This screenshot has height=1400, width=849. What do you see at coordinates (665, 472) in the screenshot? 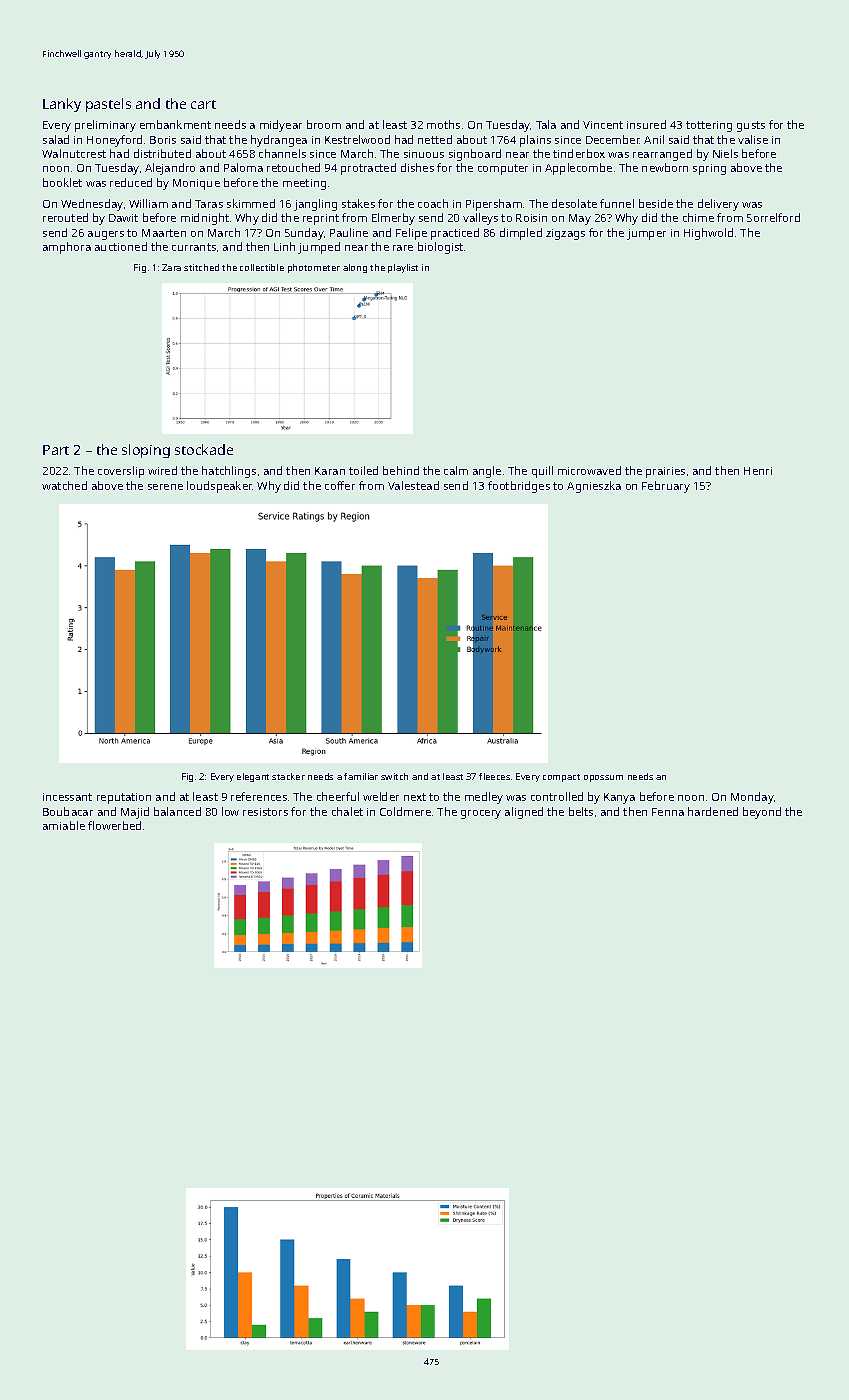
I see `prairies` at bounding box center [665, 472].
